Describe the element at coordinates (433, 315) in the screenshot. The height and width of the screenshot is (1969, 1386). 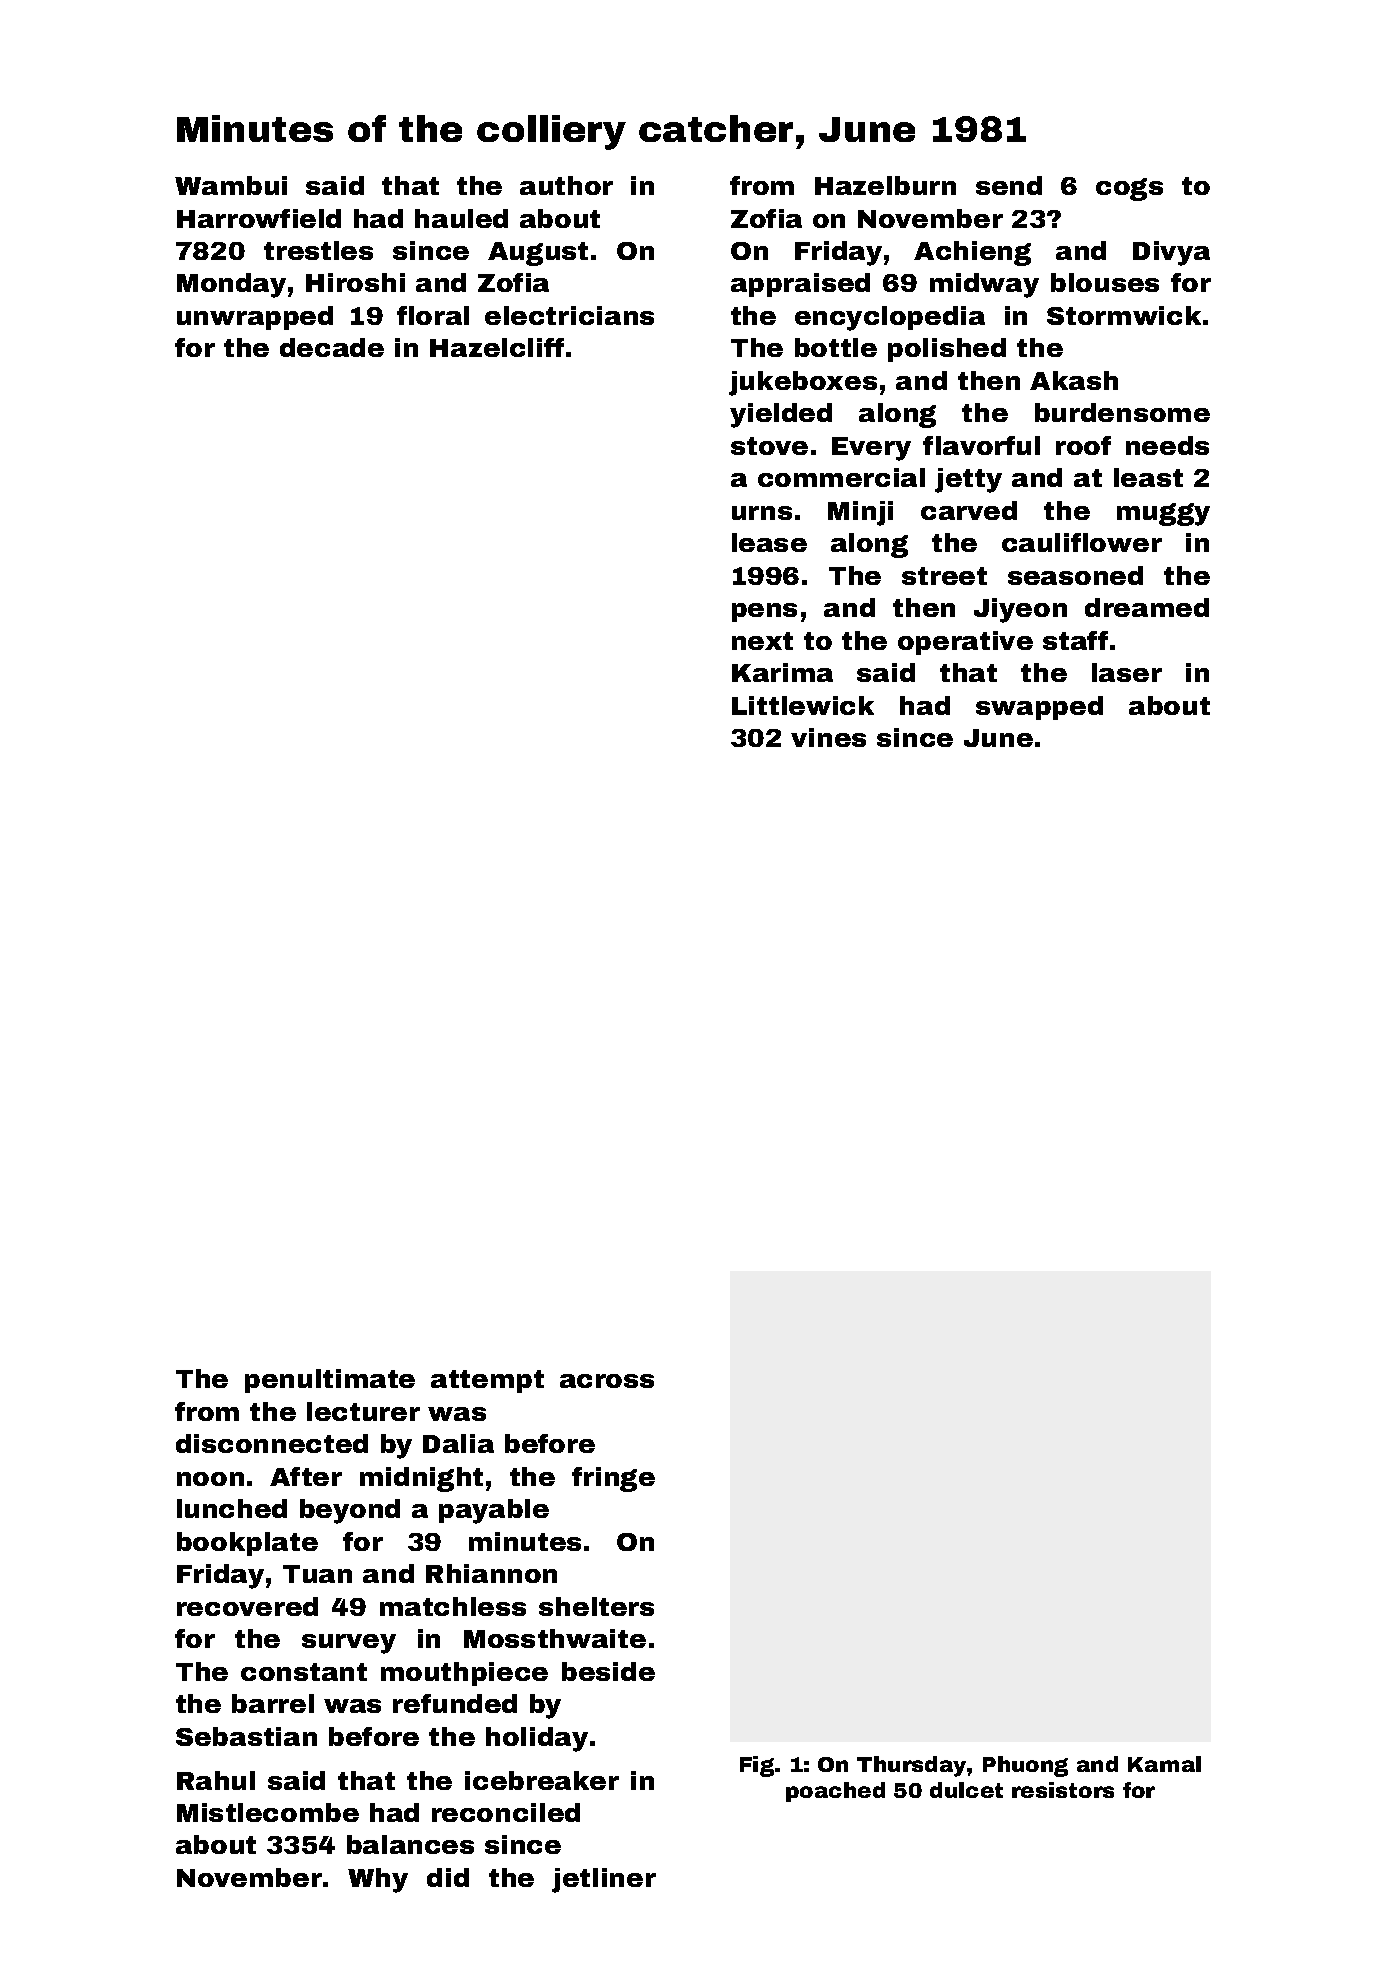
I see `floral` at that location.
